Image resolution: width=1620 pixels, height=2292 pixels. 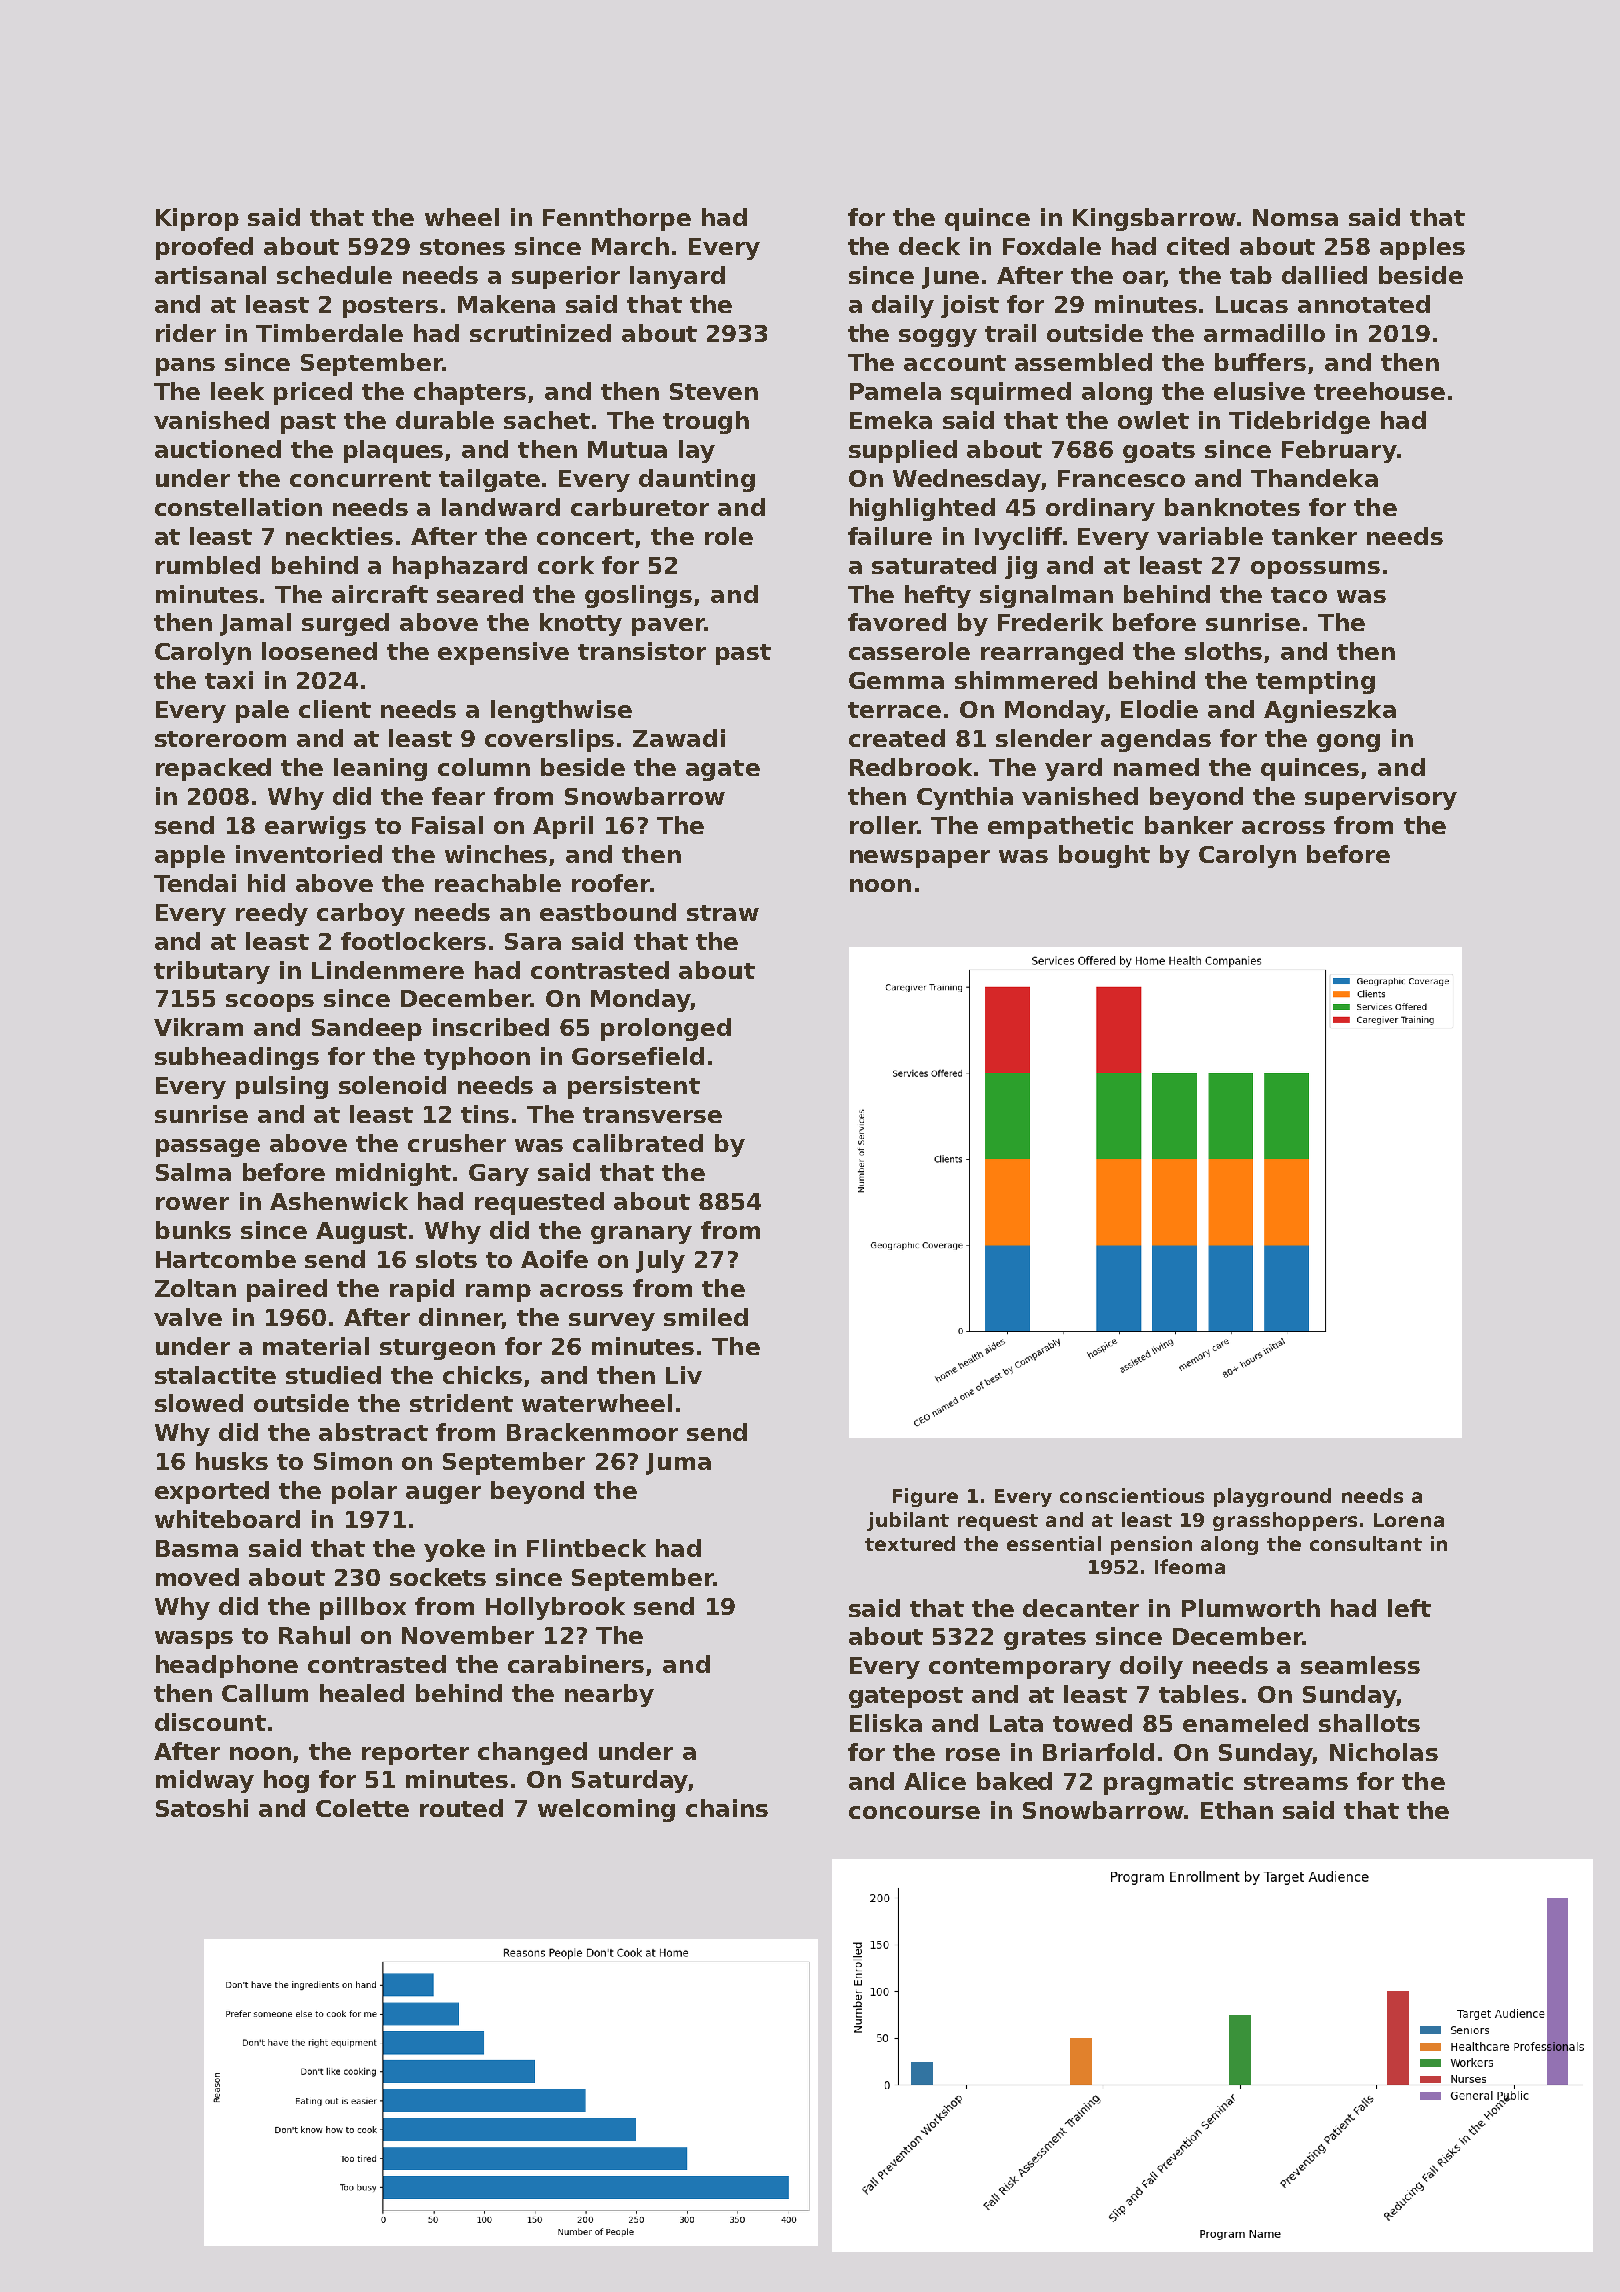 What do you see at coordinates (908, 1521) in the screenshot?
I see `jubilant` at bounding box center [908, 1521].
